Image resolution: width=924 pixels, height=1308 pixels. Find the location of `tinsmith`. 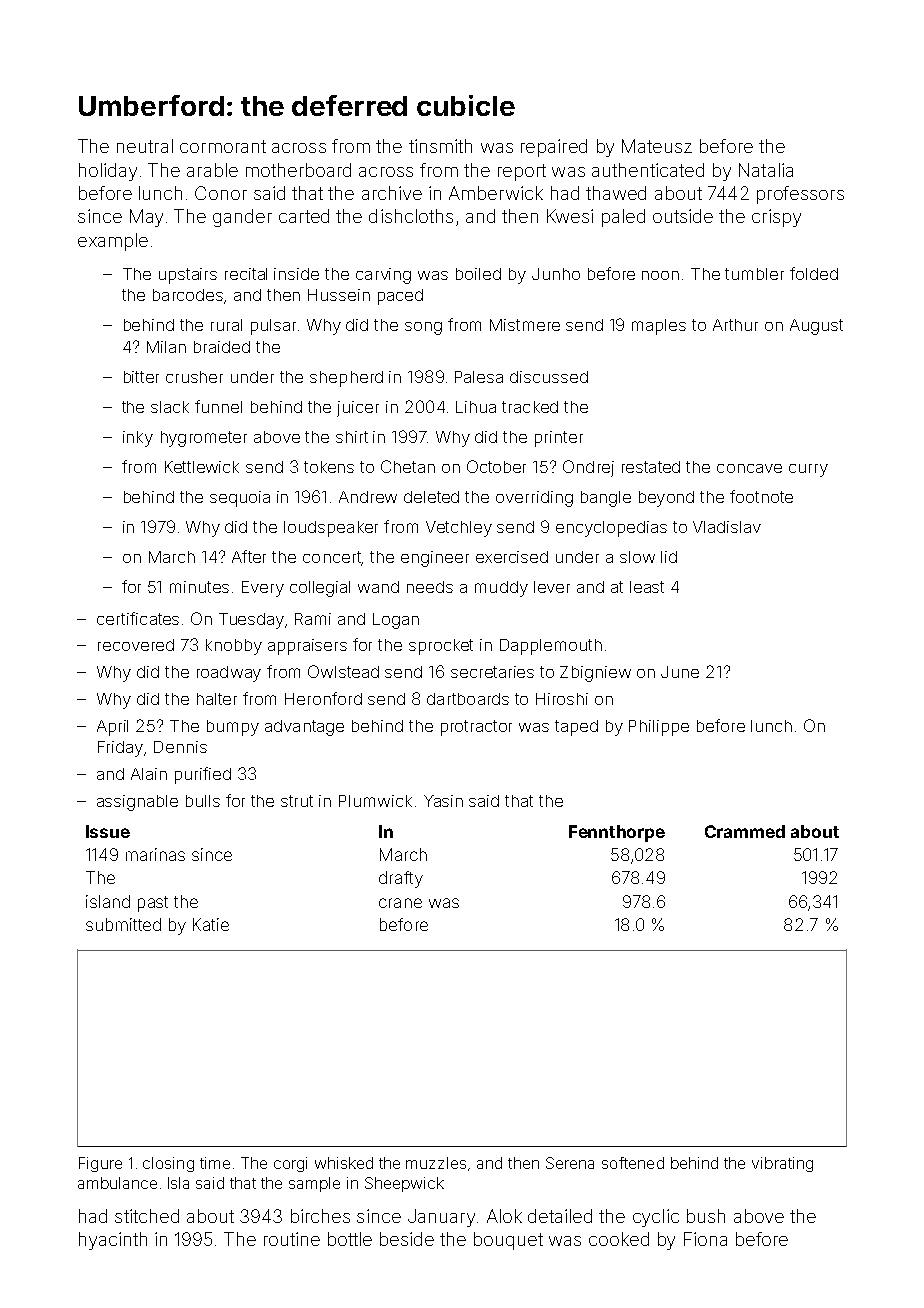

tinsmith is located at coordinates (440, 146).
